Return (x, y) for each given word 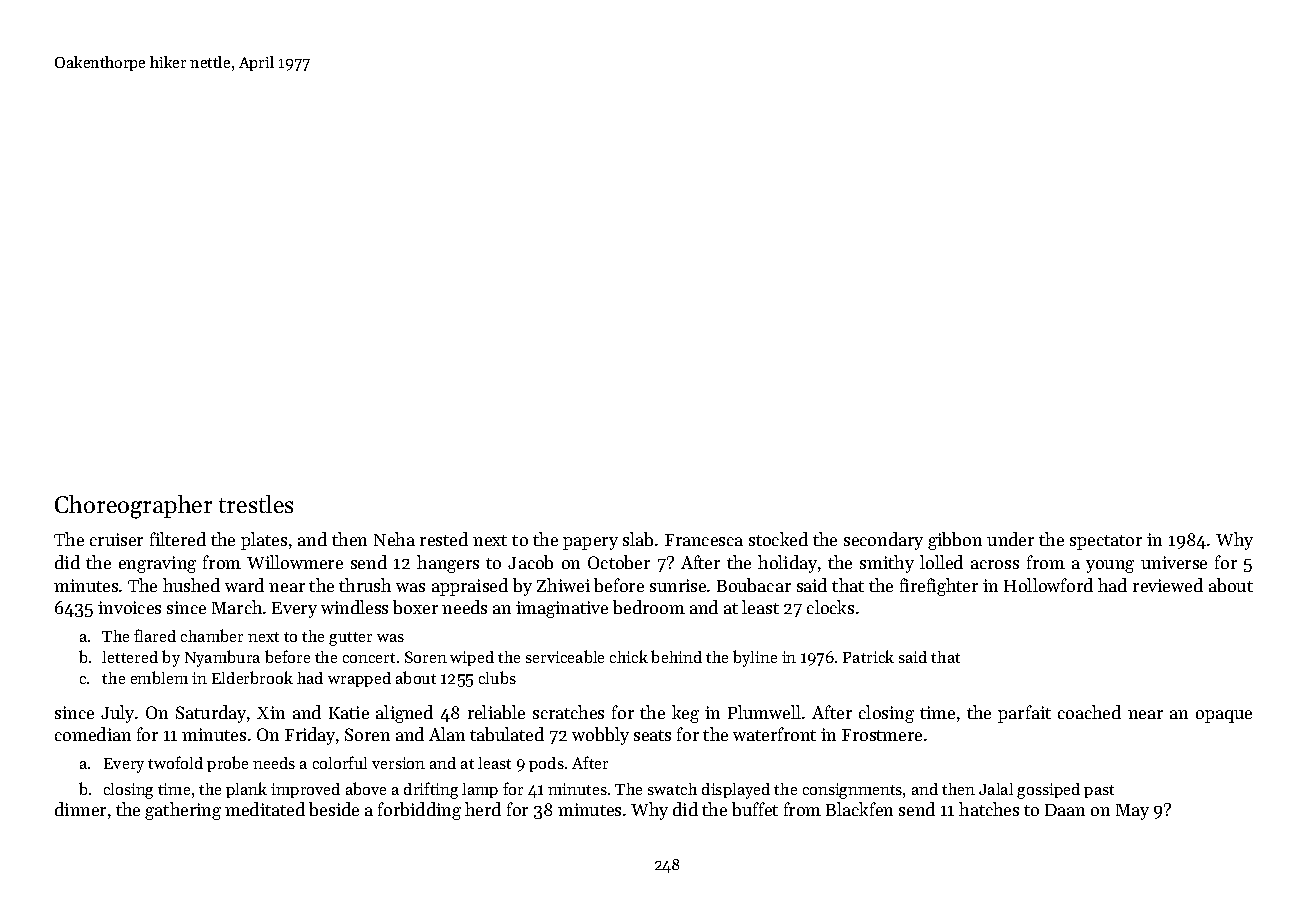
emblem (159, 677)
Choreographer (133, 507)
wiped (472, 658)
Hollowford (1048, 585)
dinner (80, 809)
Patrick (868, 656)
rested (444, 539)
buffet (755, 809)
